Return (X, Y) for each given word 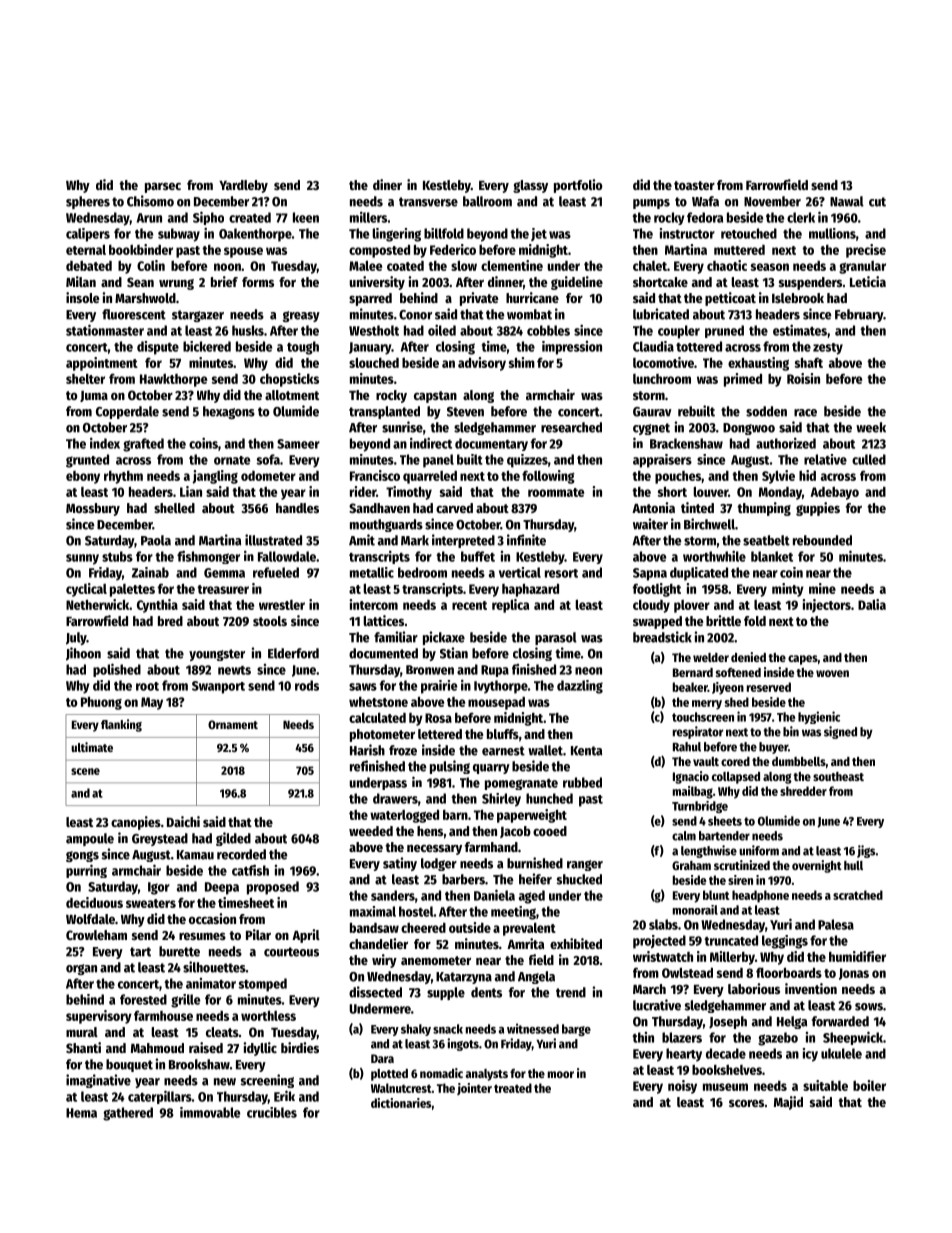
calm (684, 836)
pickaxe (444, 638)
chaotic (727, 265)
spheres (88, 202)
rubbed (582, 782)
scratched (858, 895)
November (772, 201)
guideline (577, 283)
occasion (212, 918)
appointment (102, 364)
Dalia (872, 604)
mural (82, 1032)
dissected (375, 992)
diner (387, 184)
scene (85, 771)
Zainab (150, 572)
